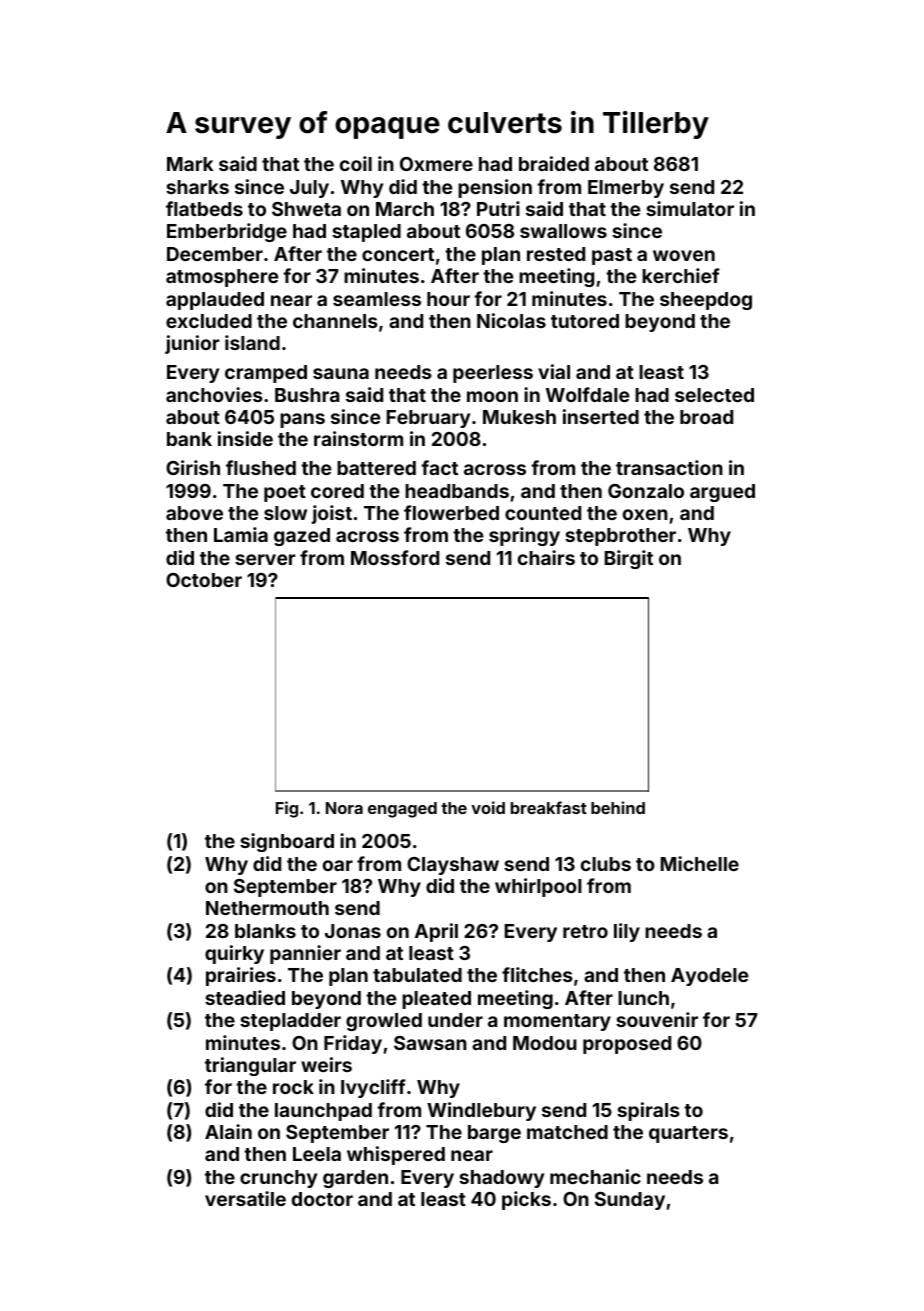  Describe the element at coordinates (428, 419) in the image. I see `February` at that location.
